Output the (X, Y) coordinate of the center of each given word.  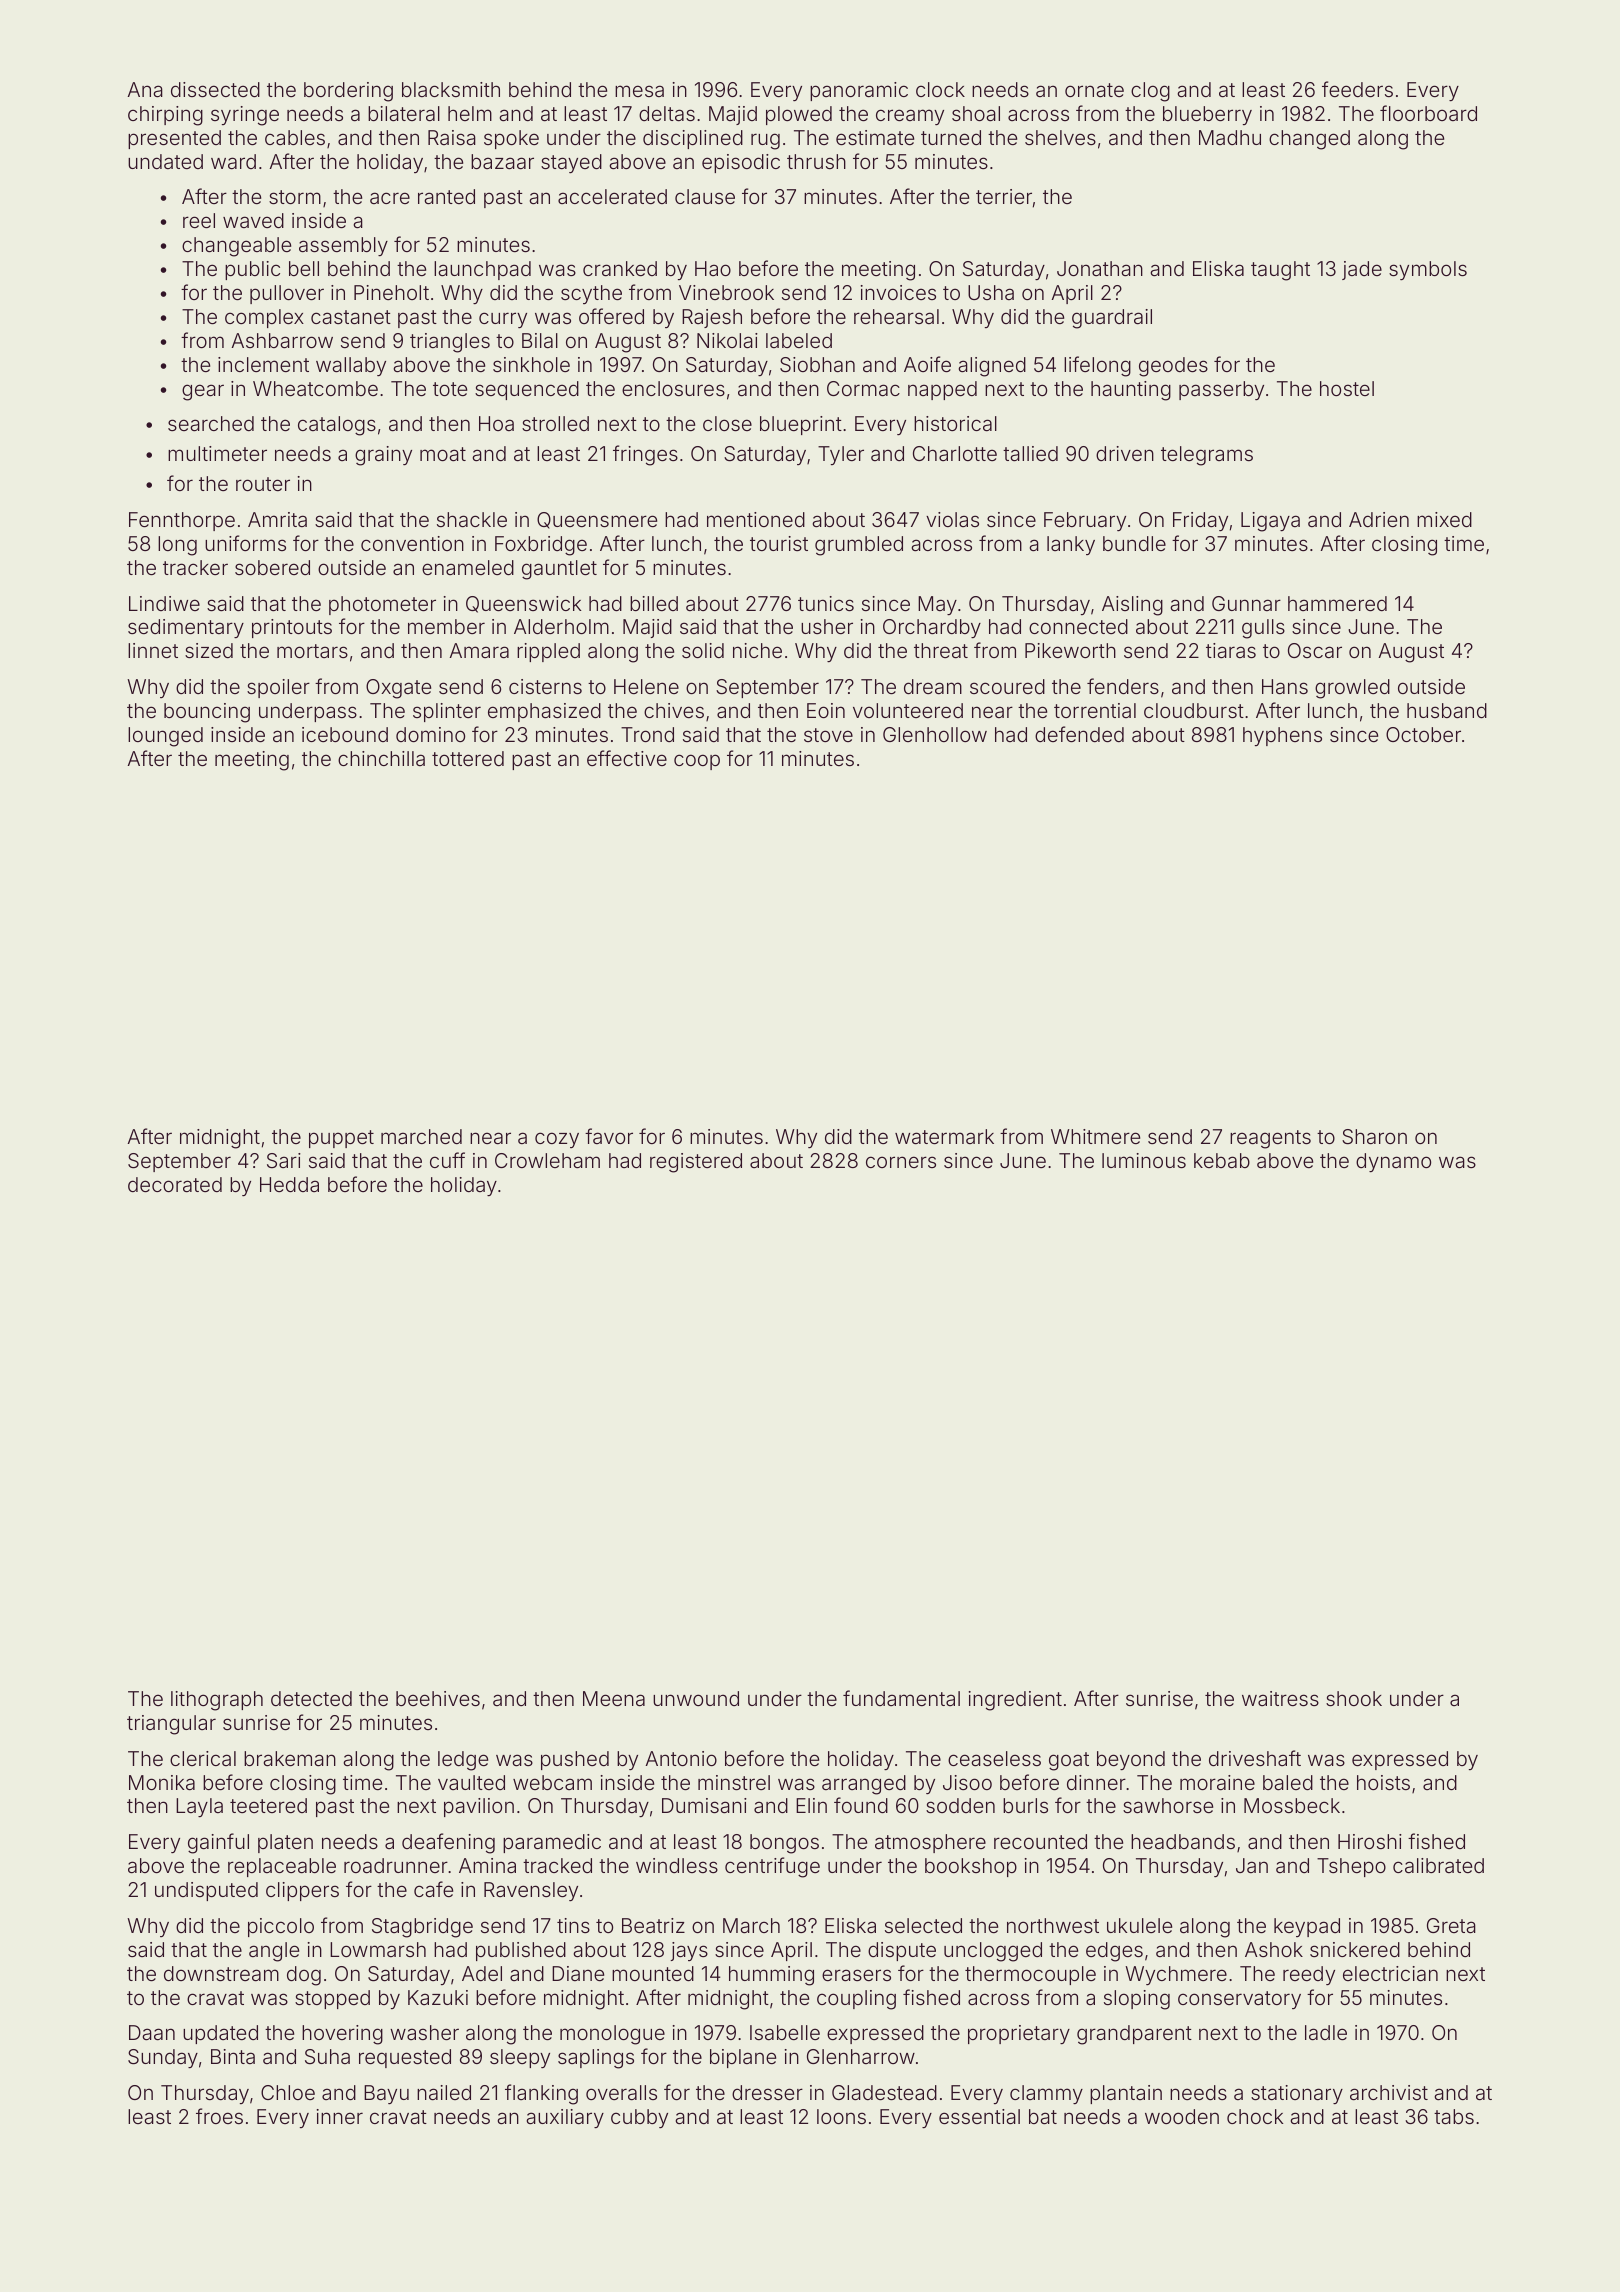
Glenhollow (935, 734)
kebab (1222, 1160)
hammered (1337, 603)
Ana (145, 89)
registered (696, 1163)
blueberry (1207, 115)
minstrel (734, 1782)
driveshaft (1255, 1758)
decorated (175, 1184)
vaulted (471, 1782)
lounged (165, 737)
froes (219, 2116)
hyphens (1282, 736)
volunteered (908, 710)
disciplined (693, 139)
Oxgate (398, 689)
